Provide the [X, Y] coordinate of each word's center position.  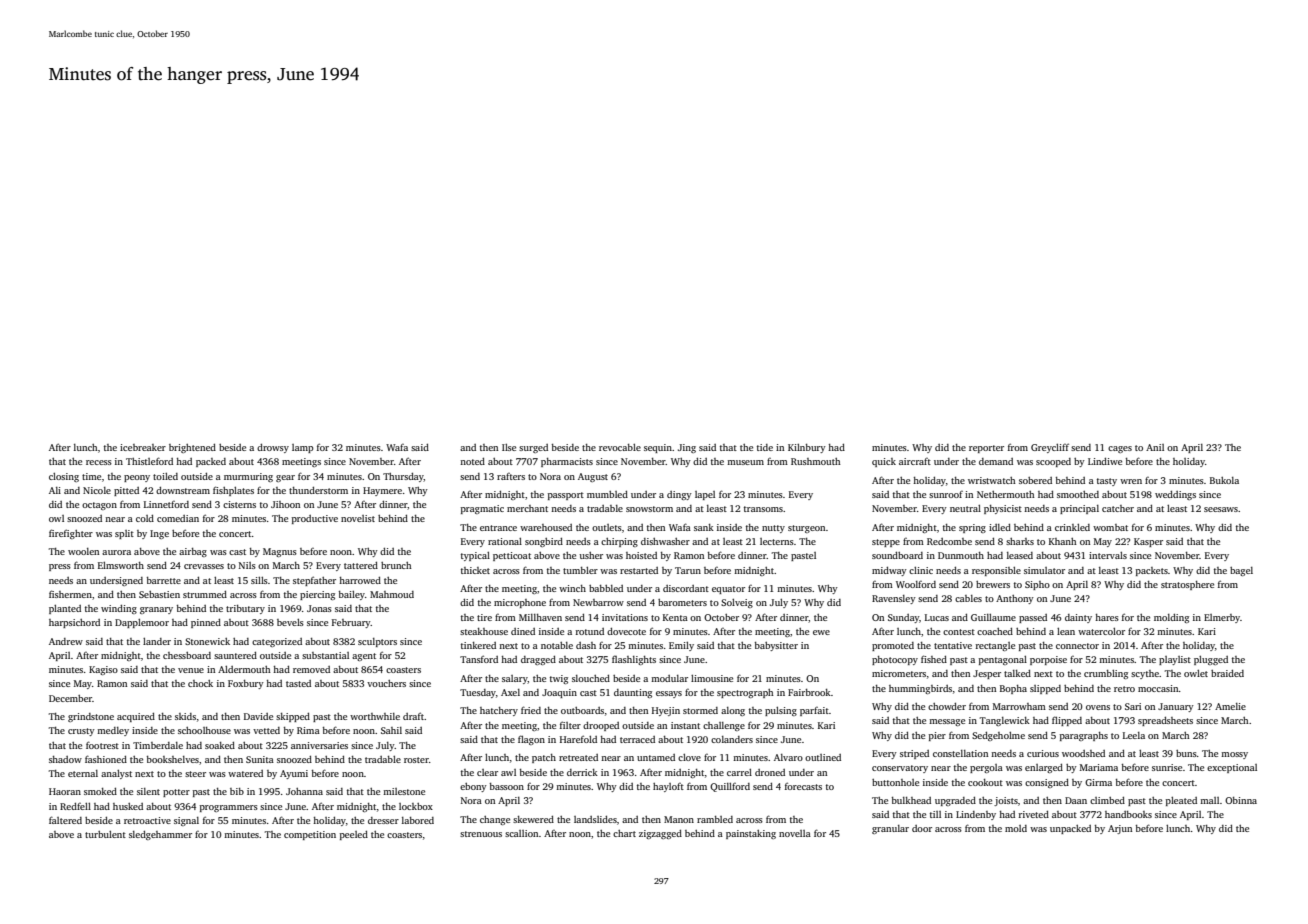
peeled [354, 835]
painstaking [751, 834]
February [351, 623]
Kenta [675, 617]
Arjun [1120, 829]
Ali [55, 490]
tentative [953, 645]
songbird [544, 542]
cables [968, 598]
